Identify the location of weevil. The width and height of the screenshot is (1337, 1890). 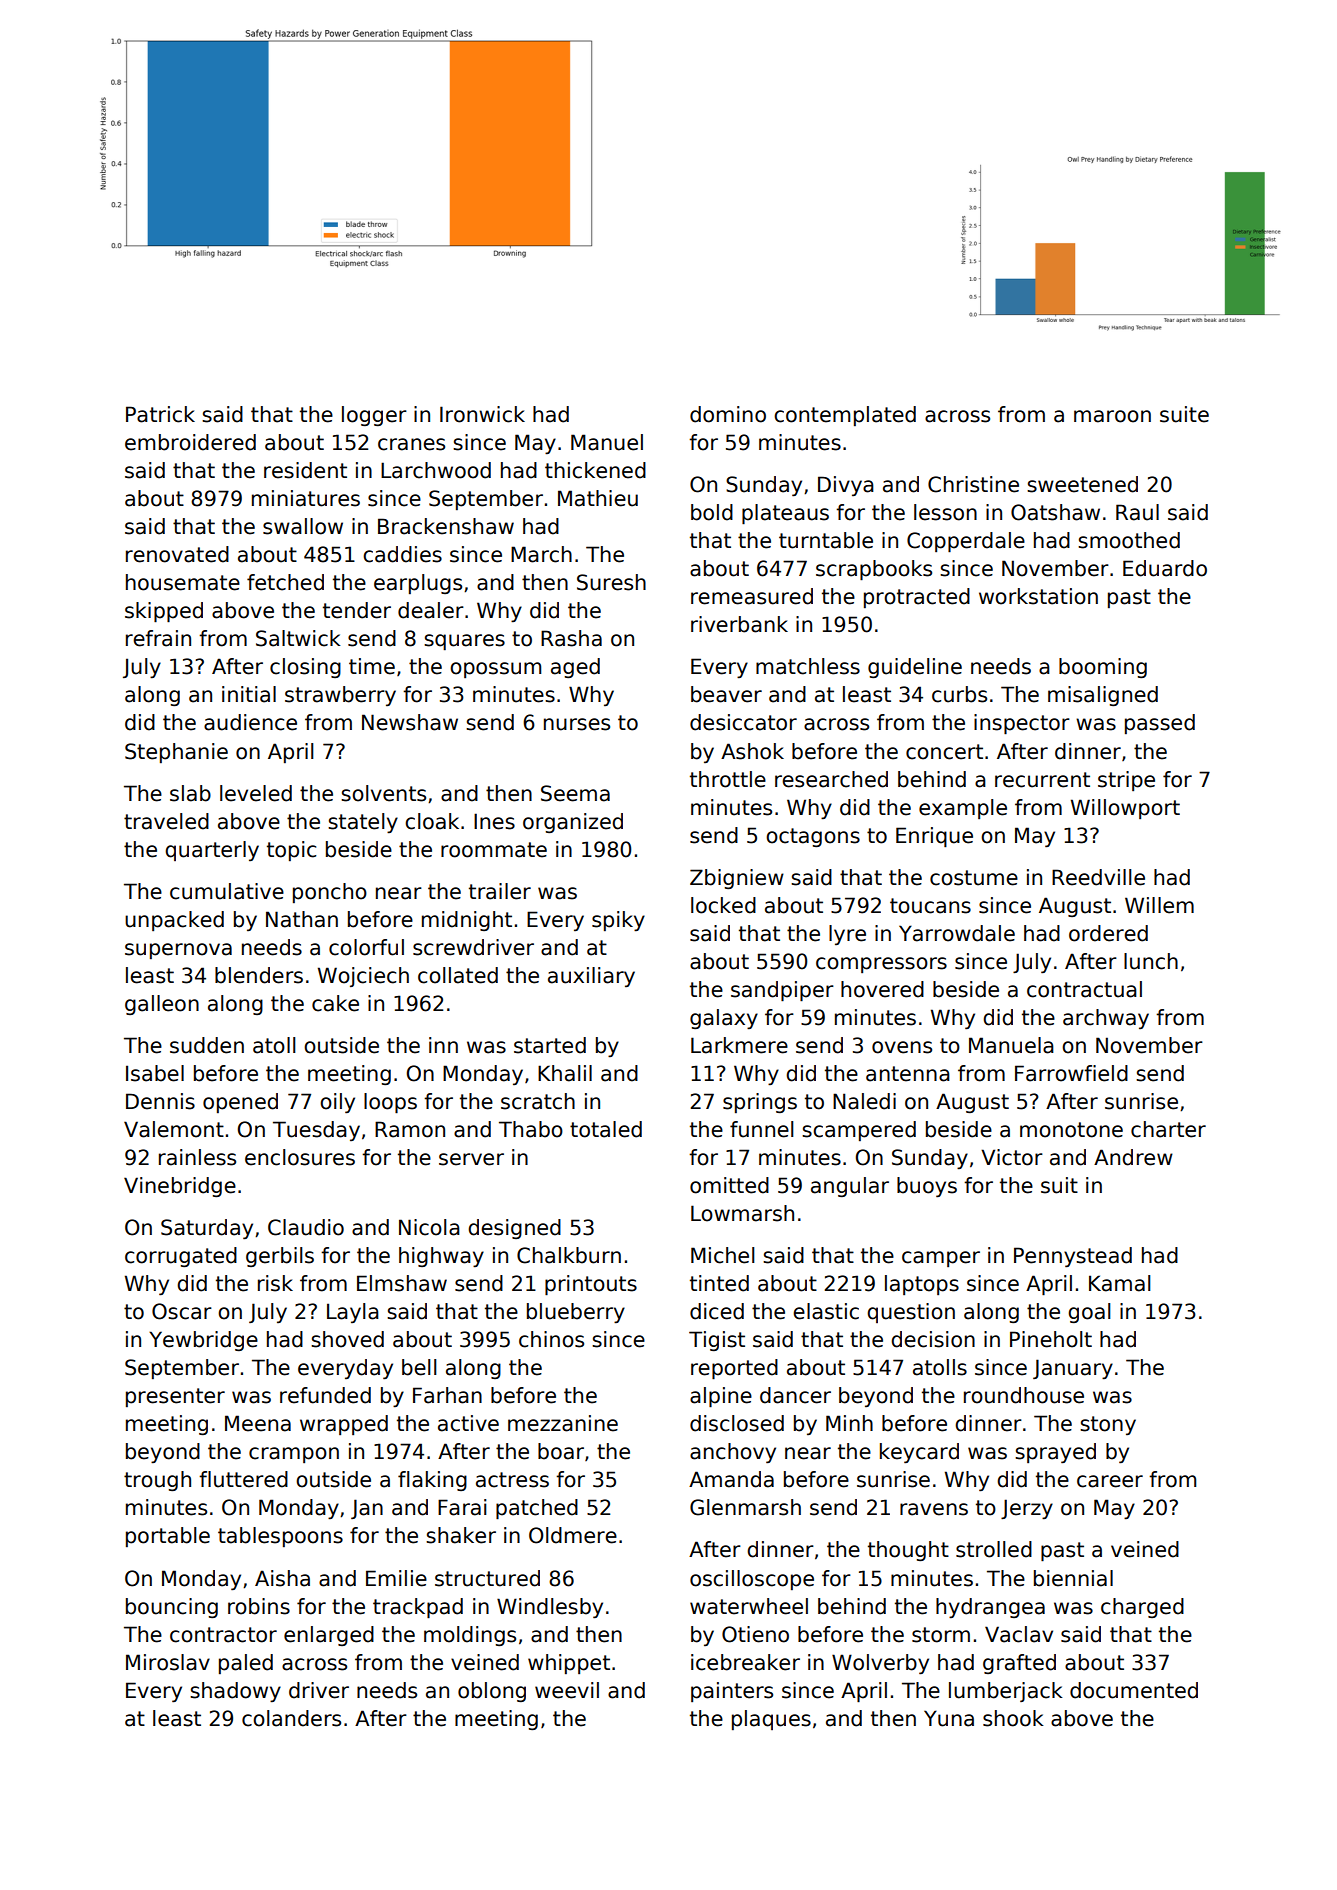
(567, 1690).
